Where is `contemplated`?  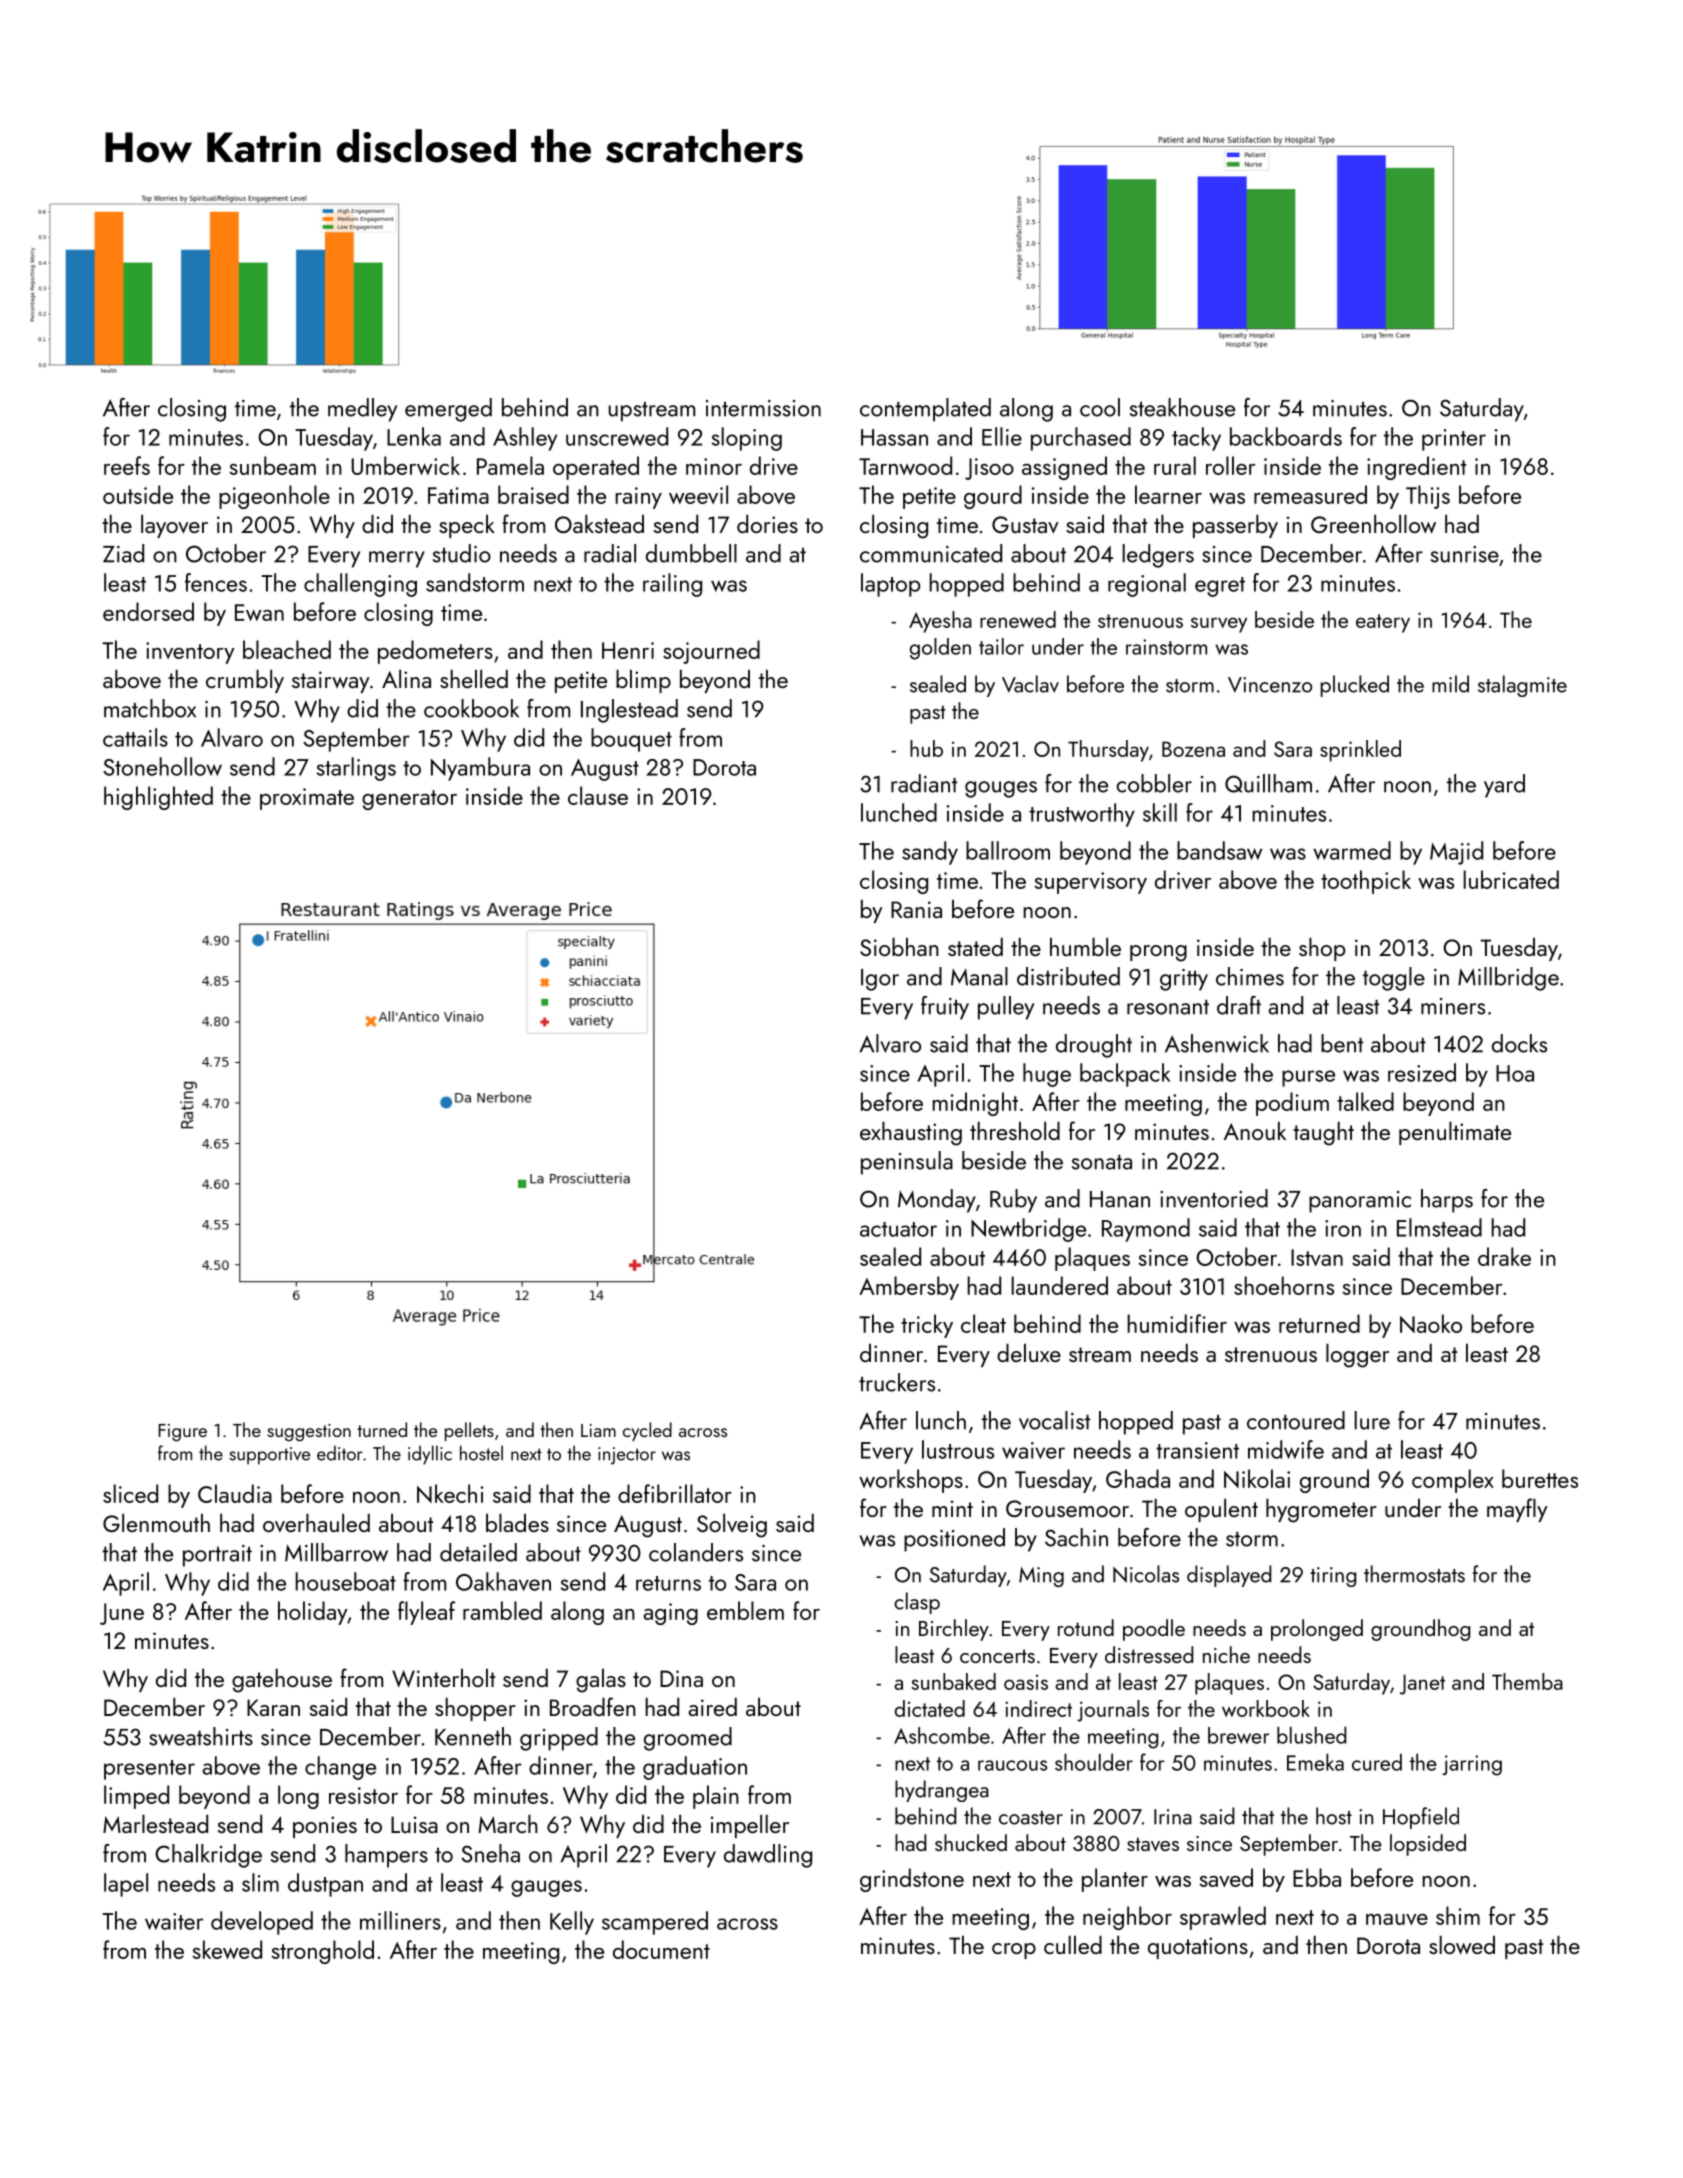 contemplated is located at coordinates (925, 410).
